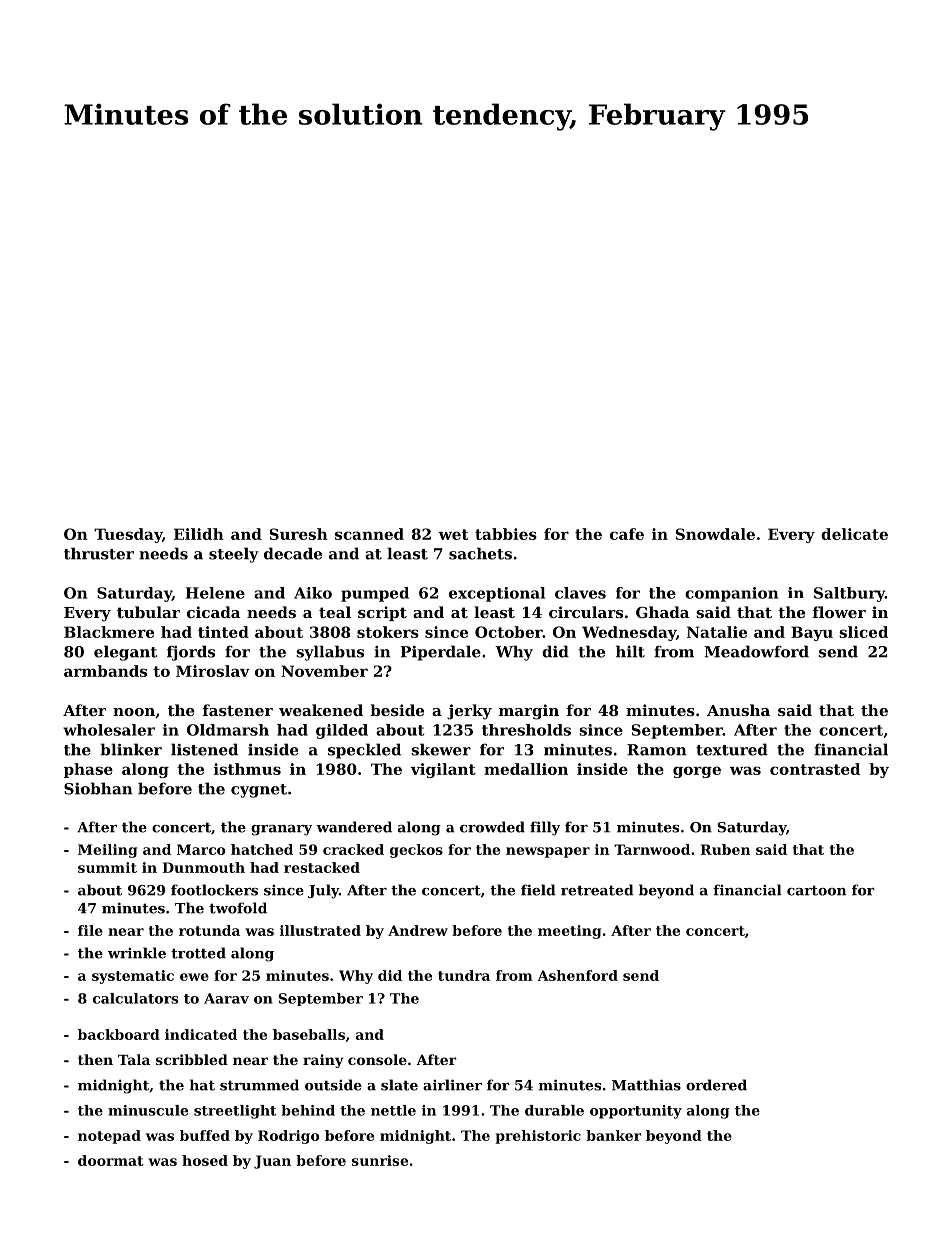  I want to click on ordered, so click(716, 1085).
